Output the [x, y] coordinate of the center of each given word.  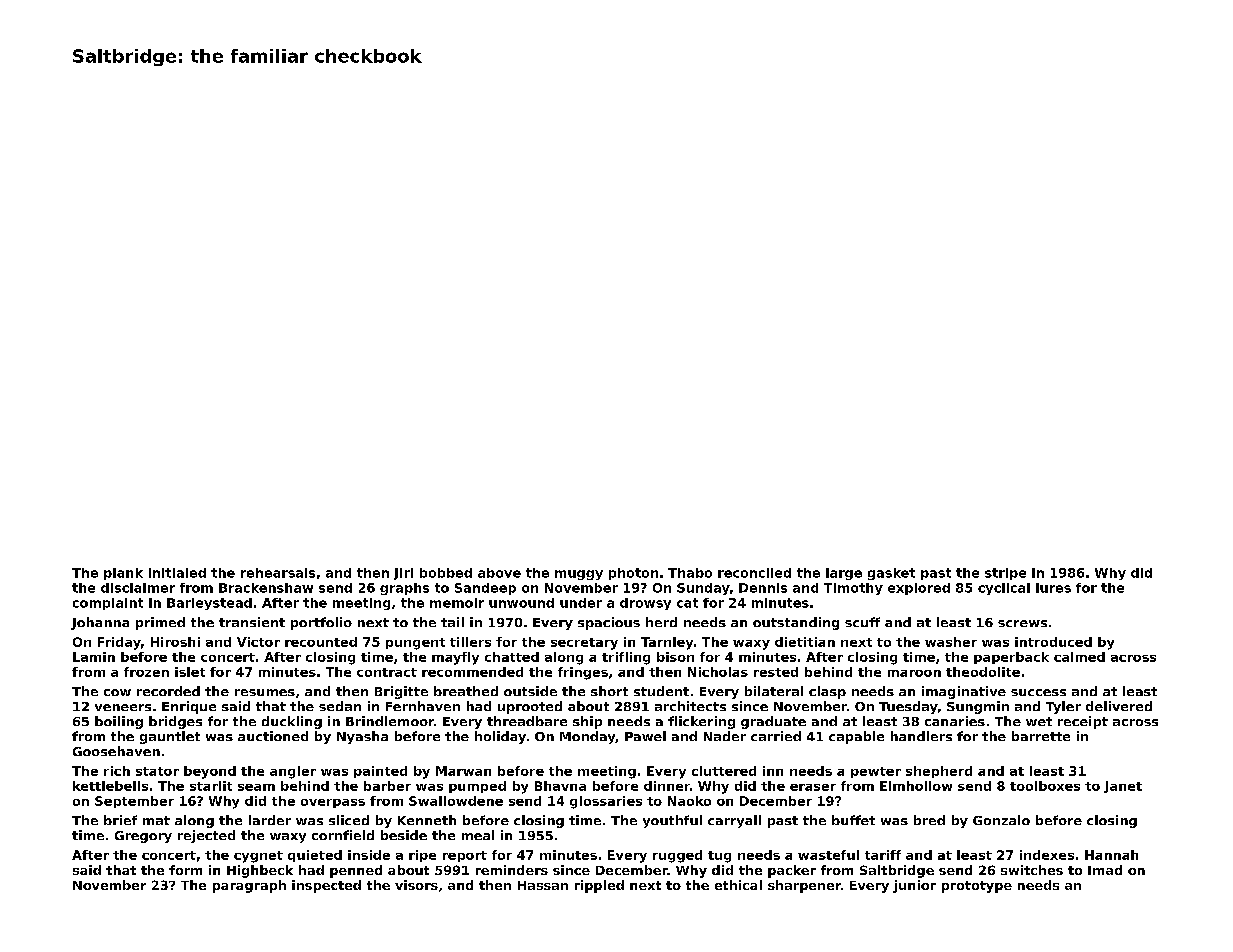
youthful [672, 821]
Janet [1123, 787]
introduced [1053, 642]
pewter [876, 772]
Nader [725, 736]
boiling [119, 722]
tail [452, 622]
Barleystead [209, 604]
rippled [599, 886]
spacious [609, 623]
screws [1022, 623]
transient [252, 622]
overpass [333, 803]
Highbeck [260, 871]
